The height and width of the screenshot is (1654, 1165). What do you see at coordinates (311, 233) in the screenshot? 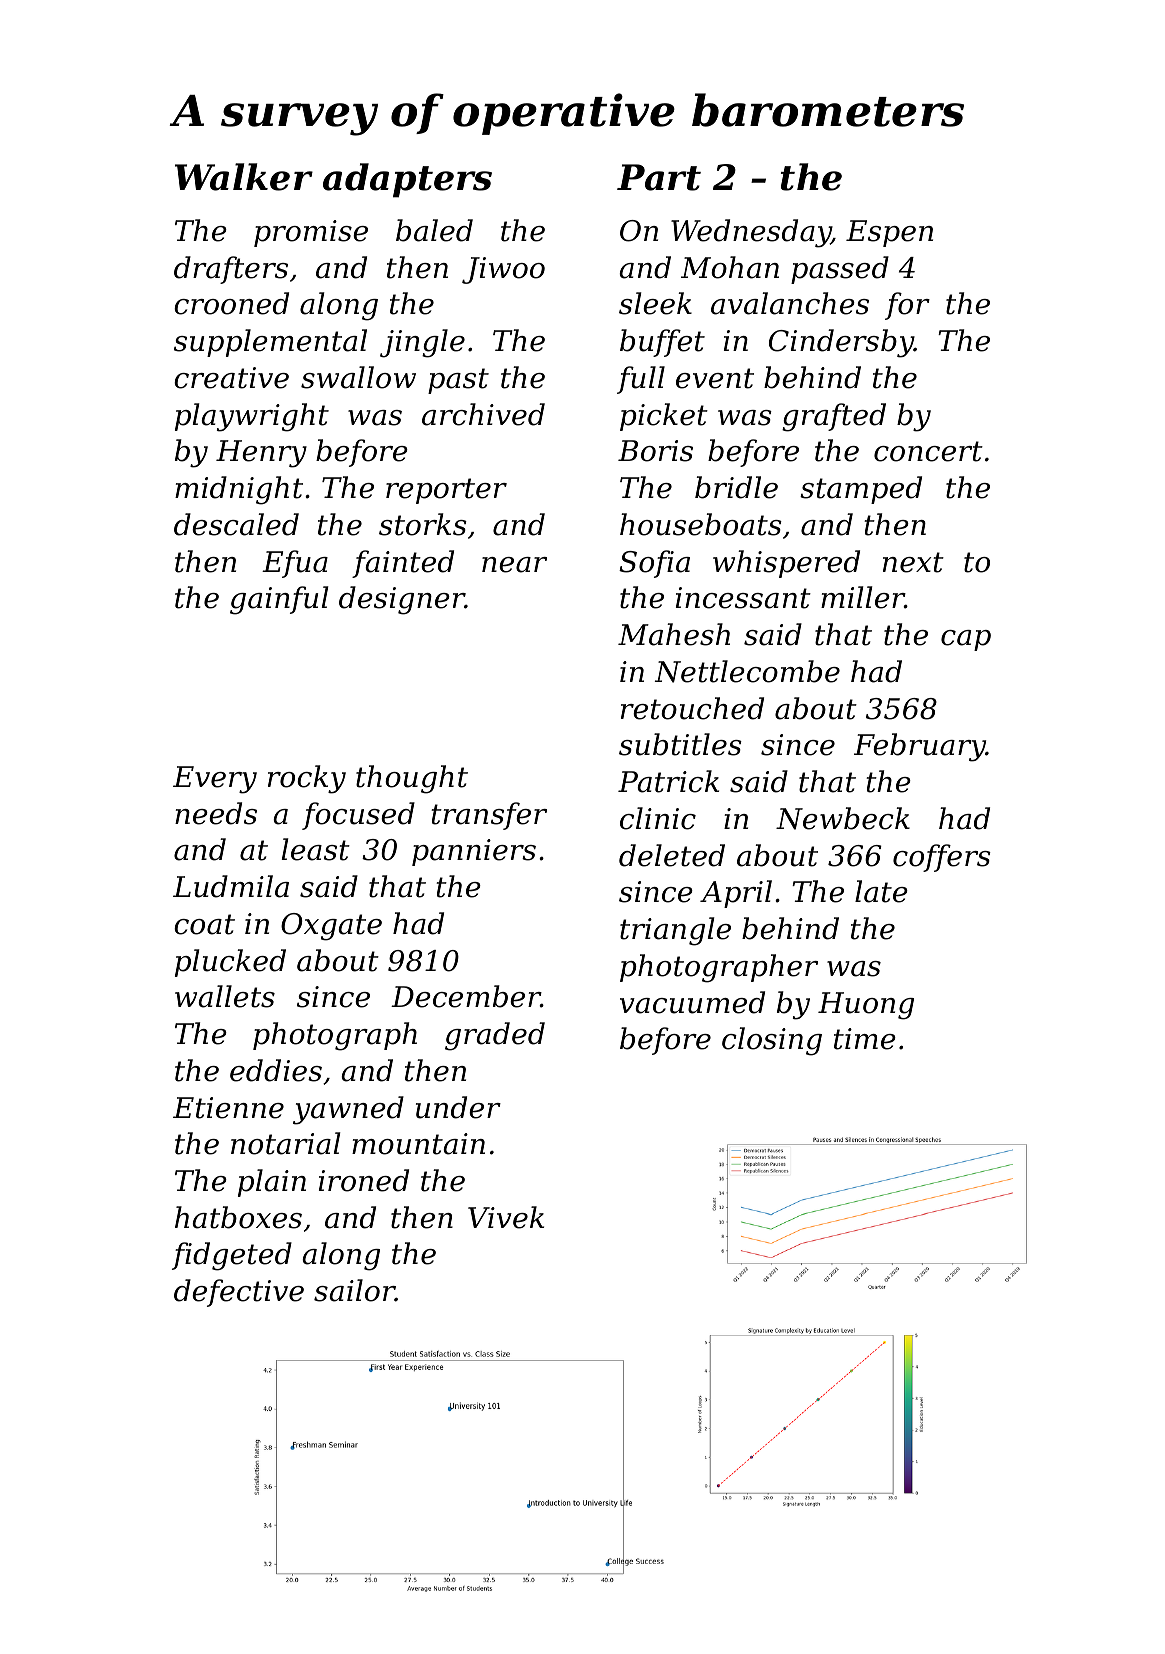
I see `promise` at bounding box center [311, 233].
